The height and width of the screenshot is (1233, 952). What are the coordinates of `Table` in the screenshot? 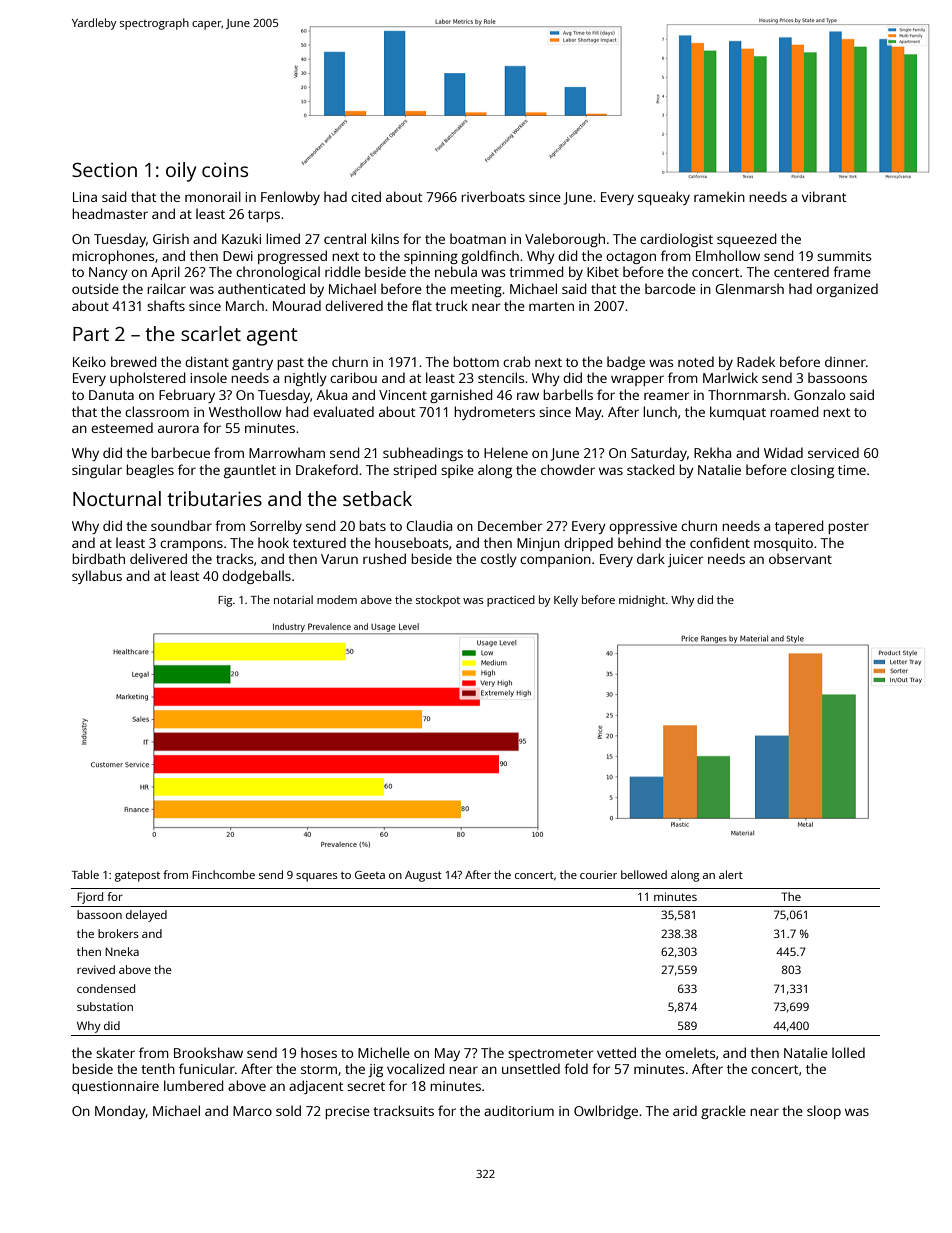 It's located at (85, 874).
